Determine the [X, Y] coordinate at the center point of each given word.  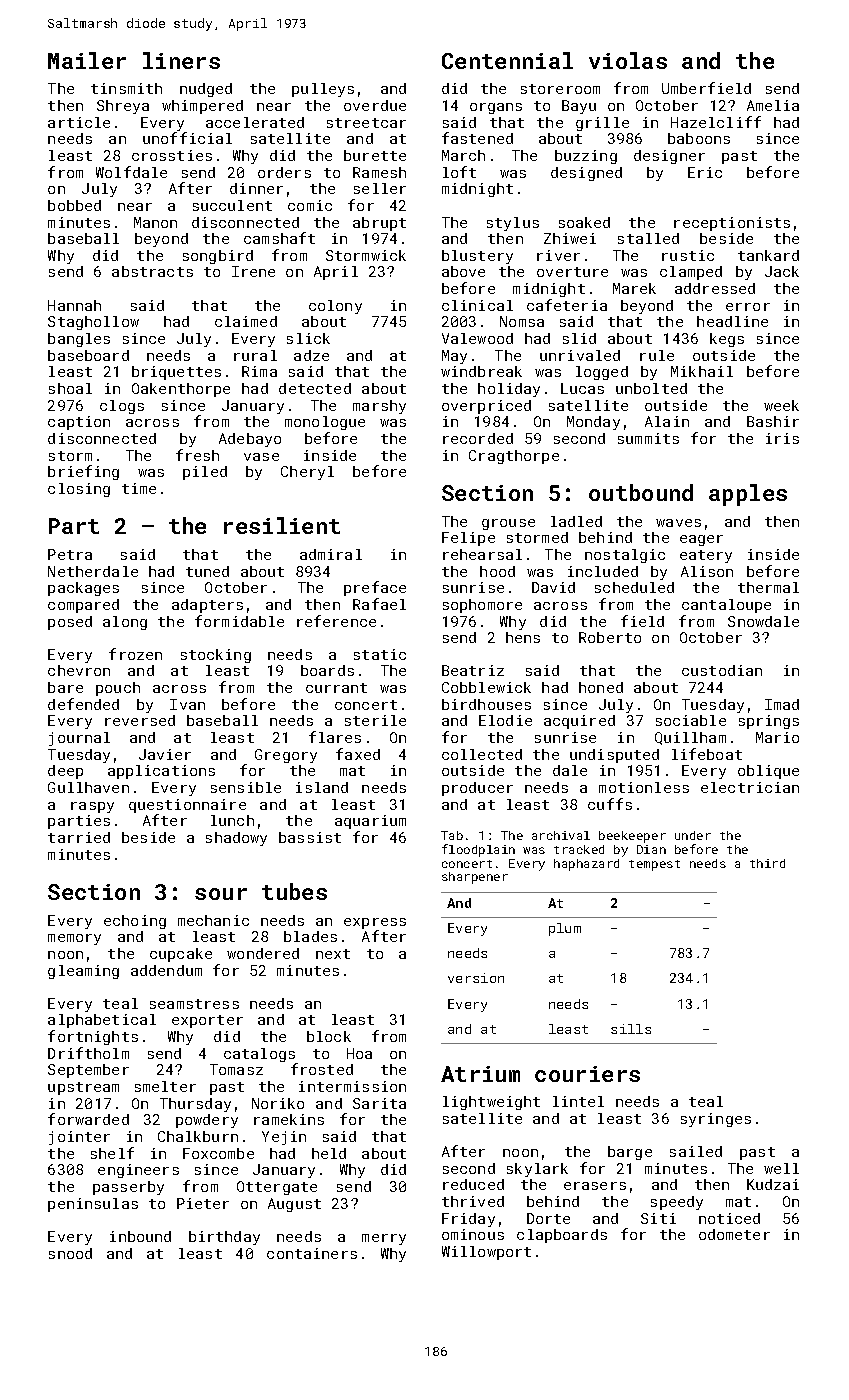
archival [561, 835]
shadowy [236, 839]
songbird [218, 257]
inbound [140, 1236]
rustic [688, 255]
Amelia [773, 105]
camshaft [279, 238]
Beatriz [473, 670]
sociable [691, 720]
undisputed [614, 756]
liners [181, 60]
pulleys [323, 90]
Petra [70, 554]
